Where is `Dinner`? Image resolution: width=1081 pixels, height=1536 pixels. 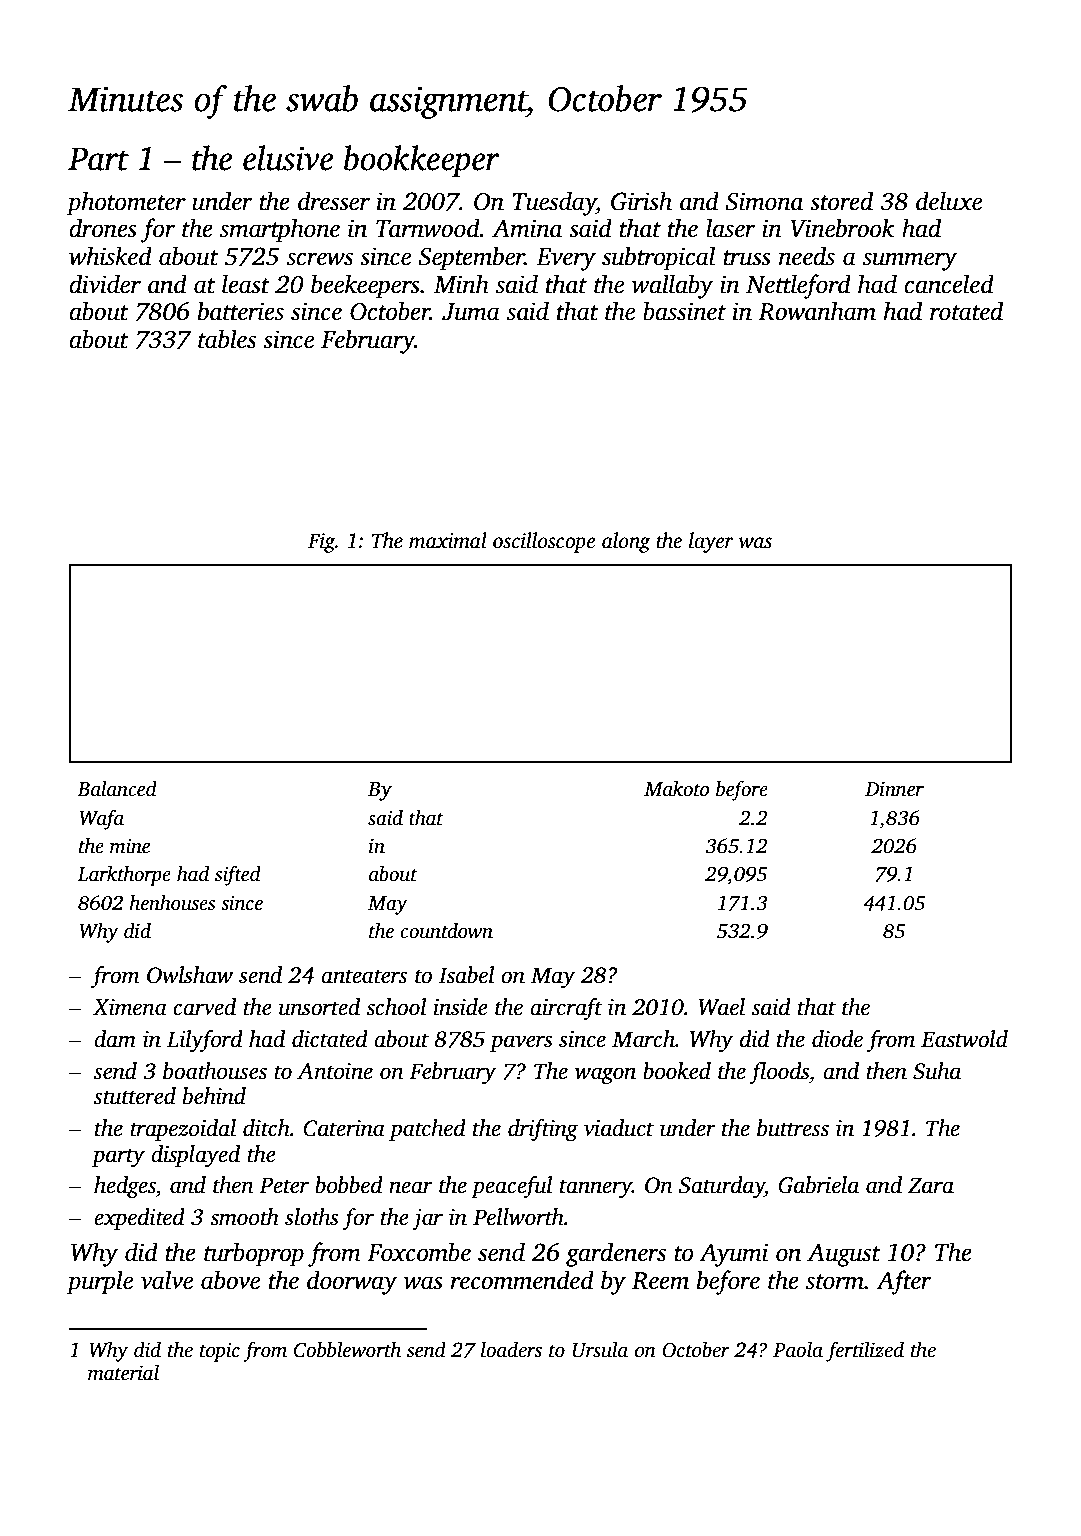 Dinner is located at coordinates (894, 789).
